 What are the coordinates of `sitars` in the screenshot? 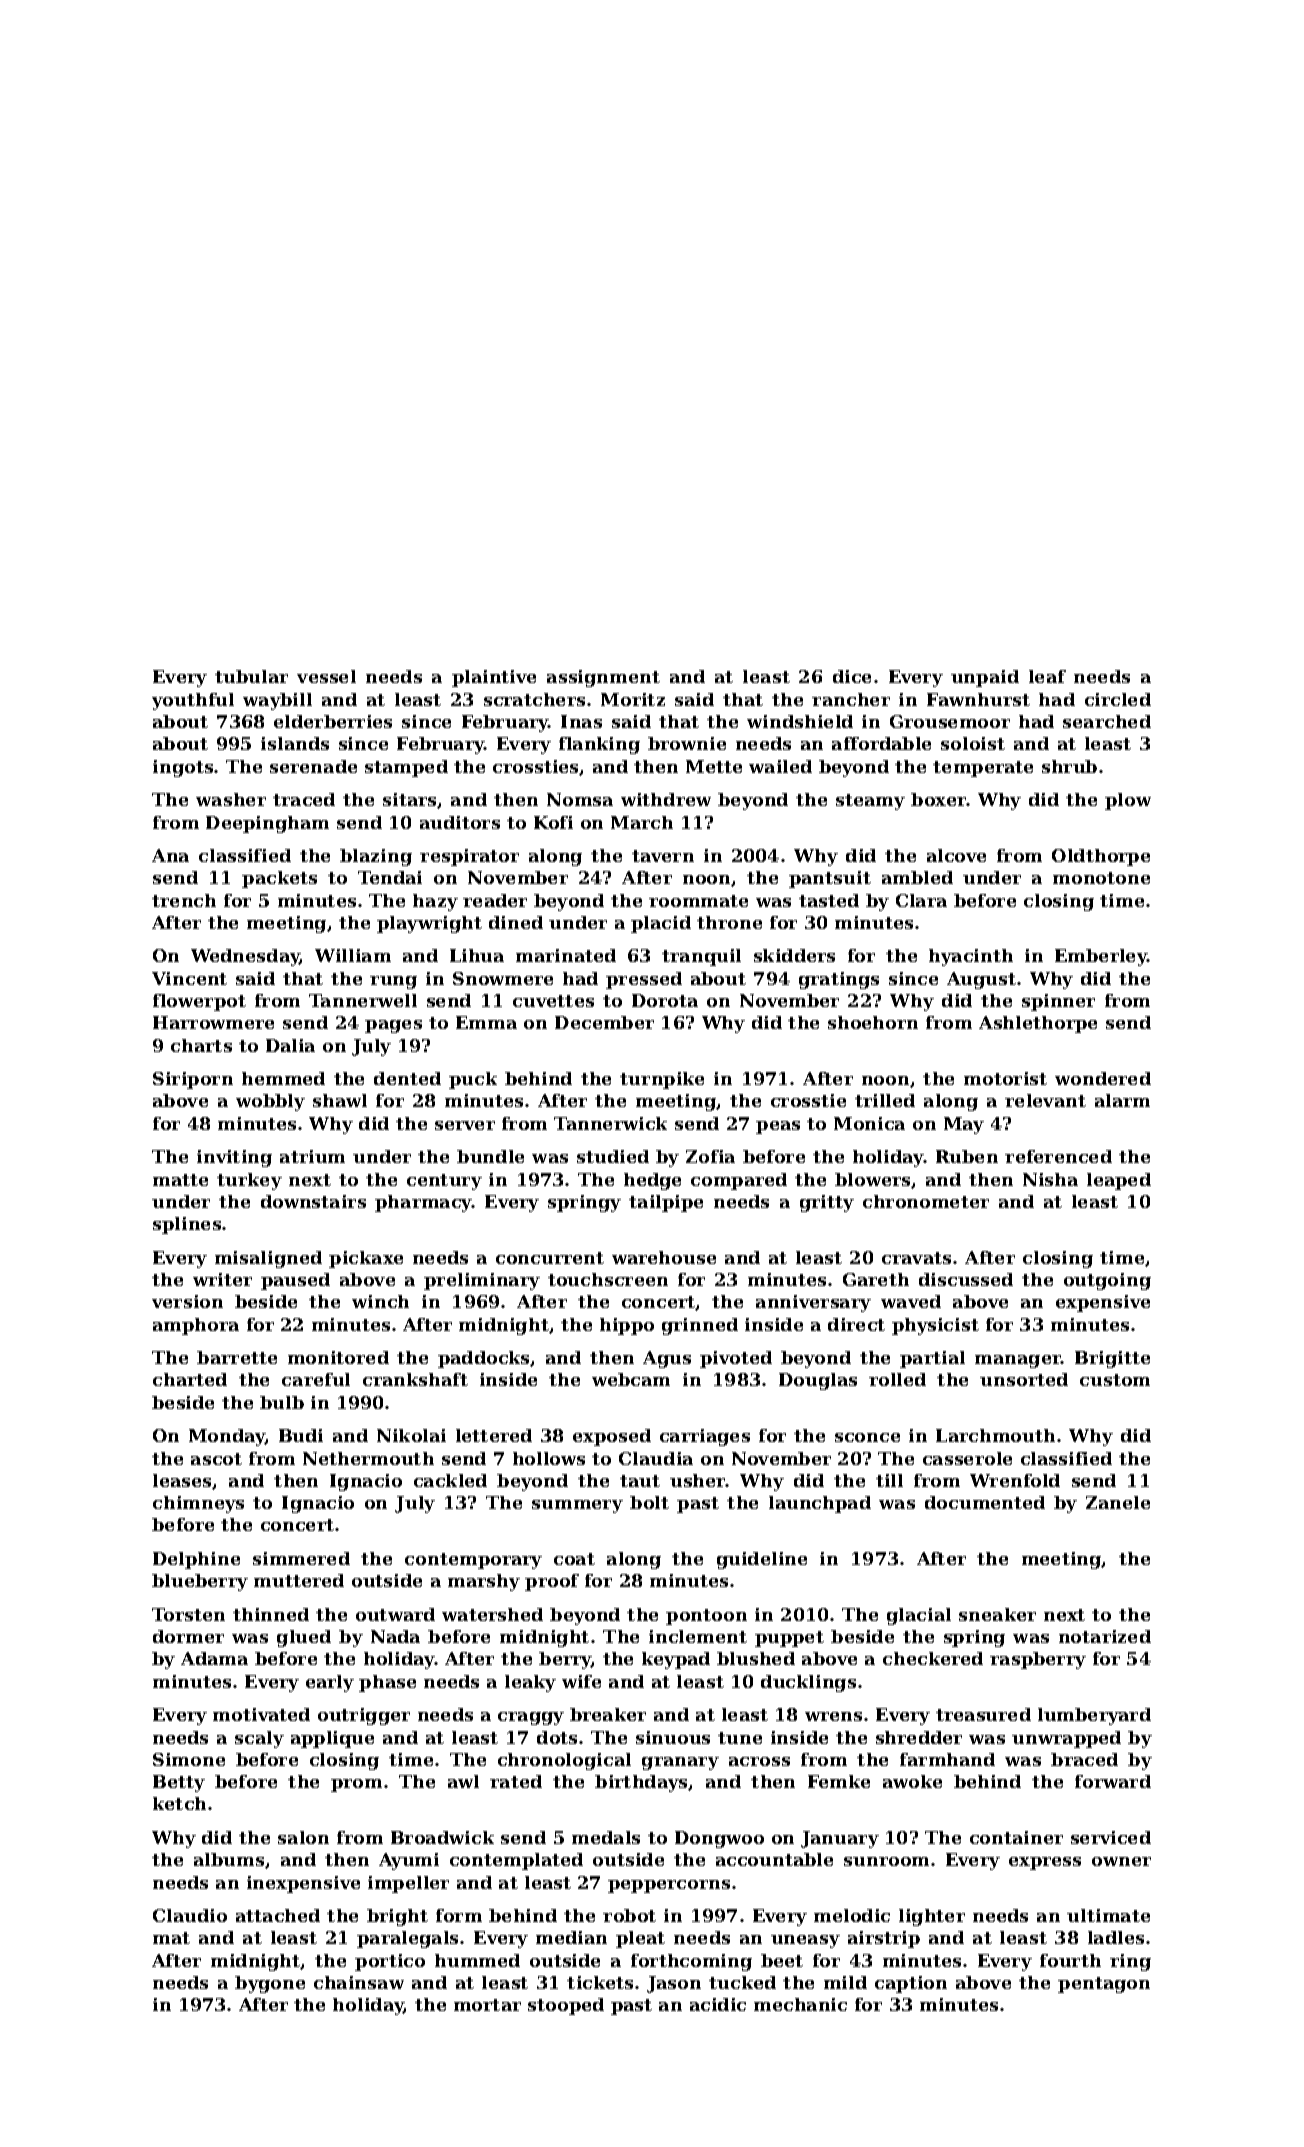 It's located at (409, 799).
